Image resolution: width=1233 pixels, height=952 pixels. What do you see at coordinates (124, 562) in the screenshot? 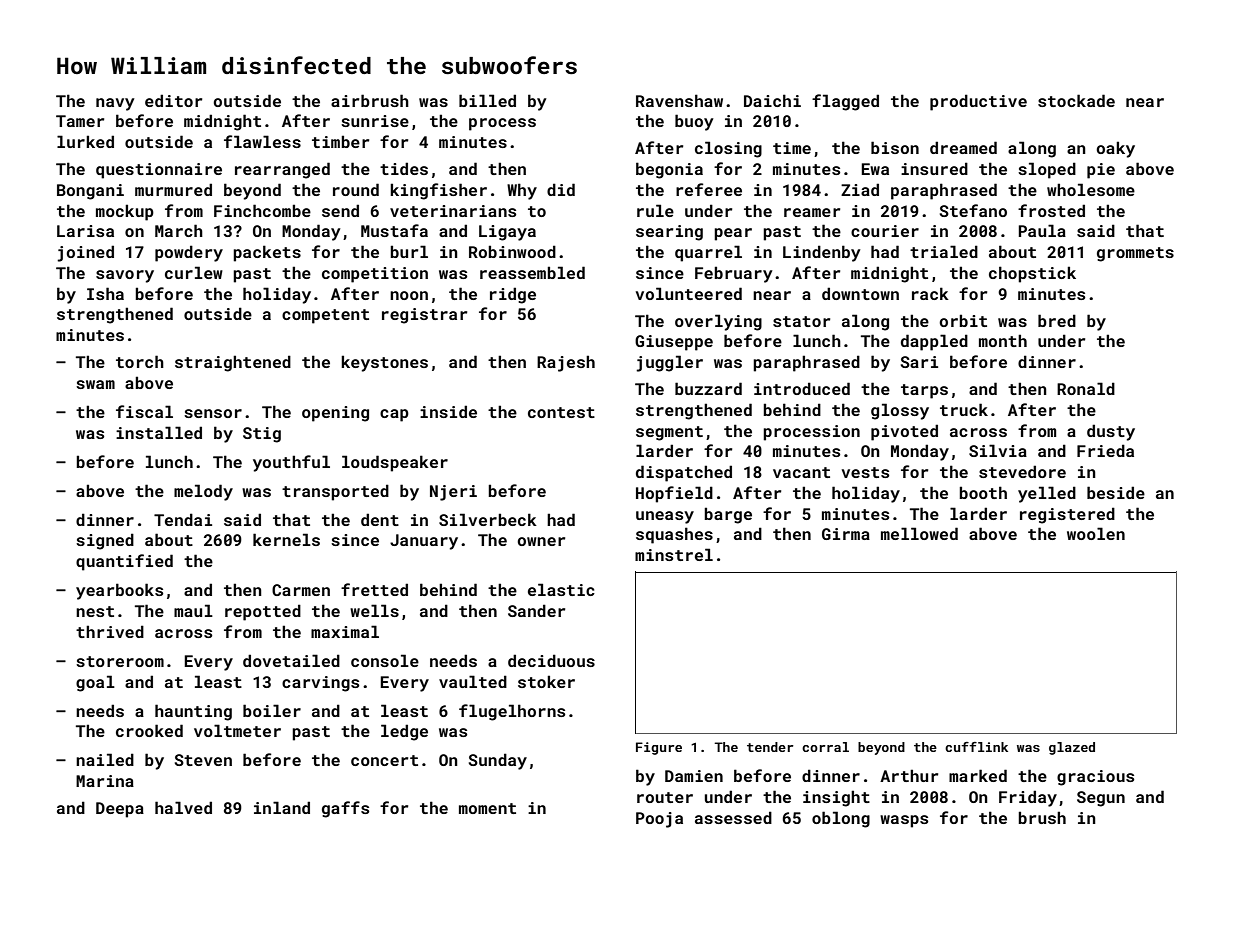
I see `quantified` at bounding box center [124, 562].
